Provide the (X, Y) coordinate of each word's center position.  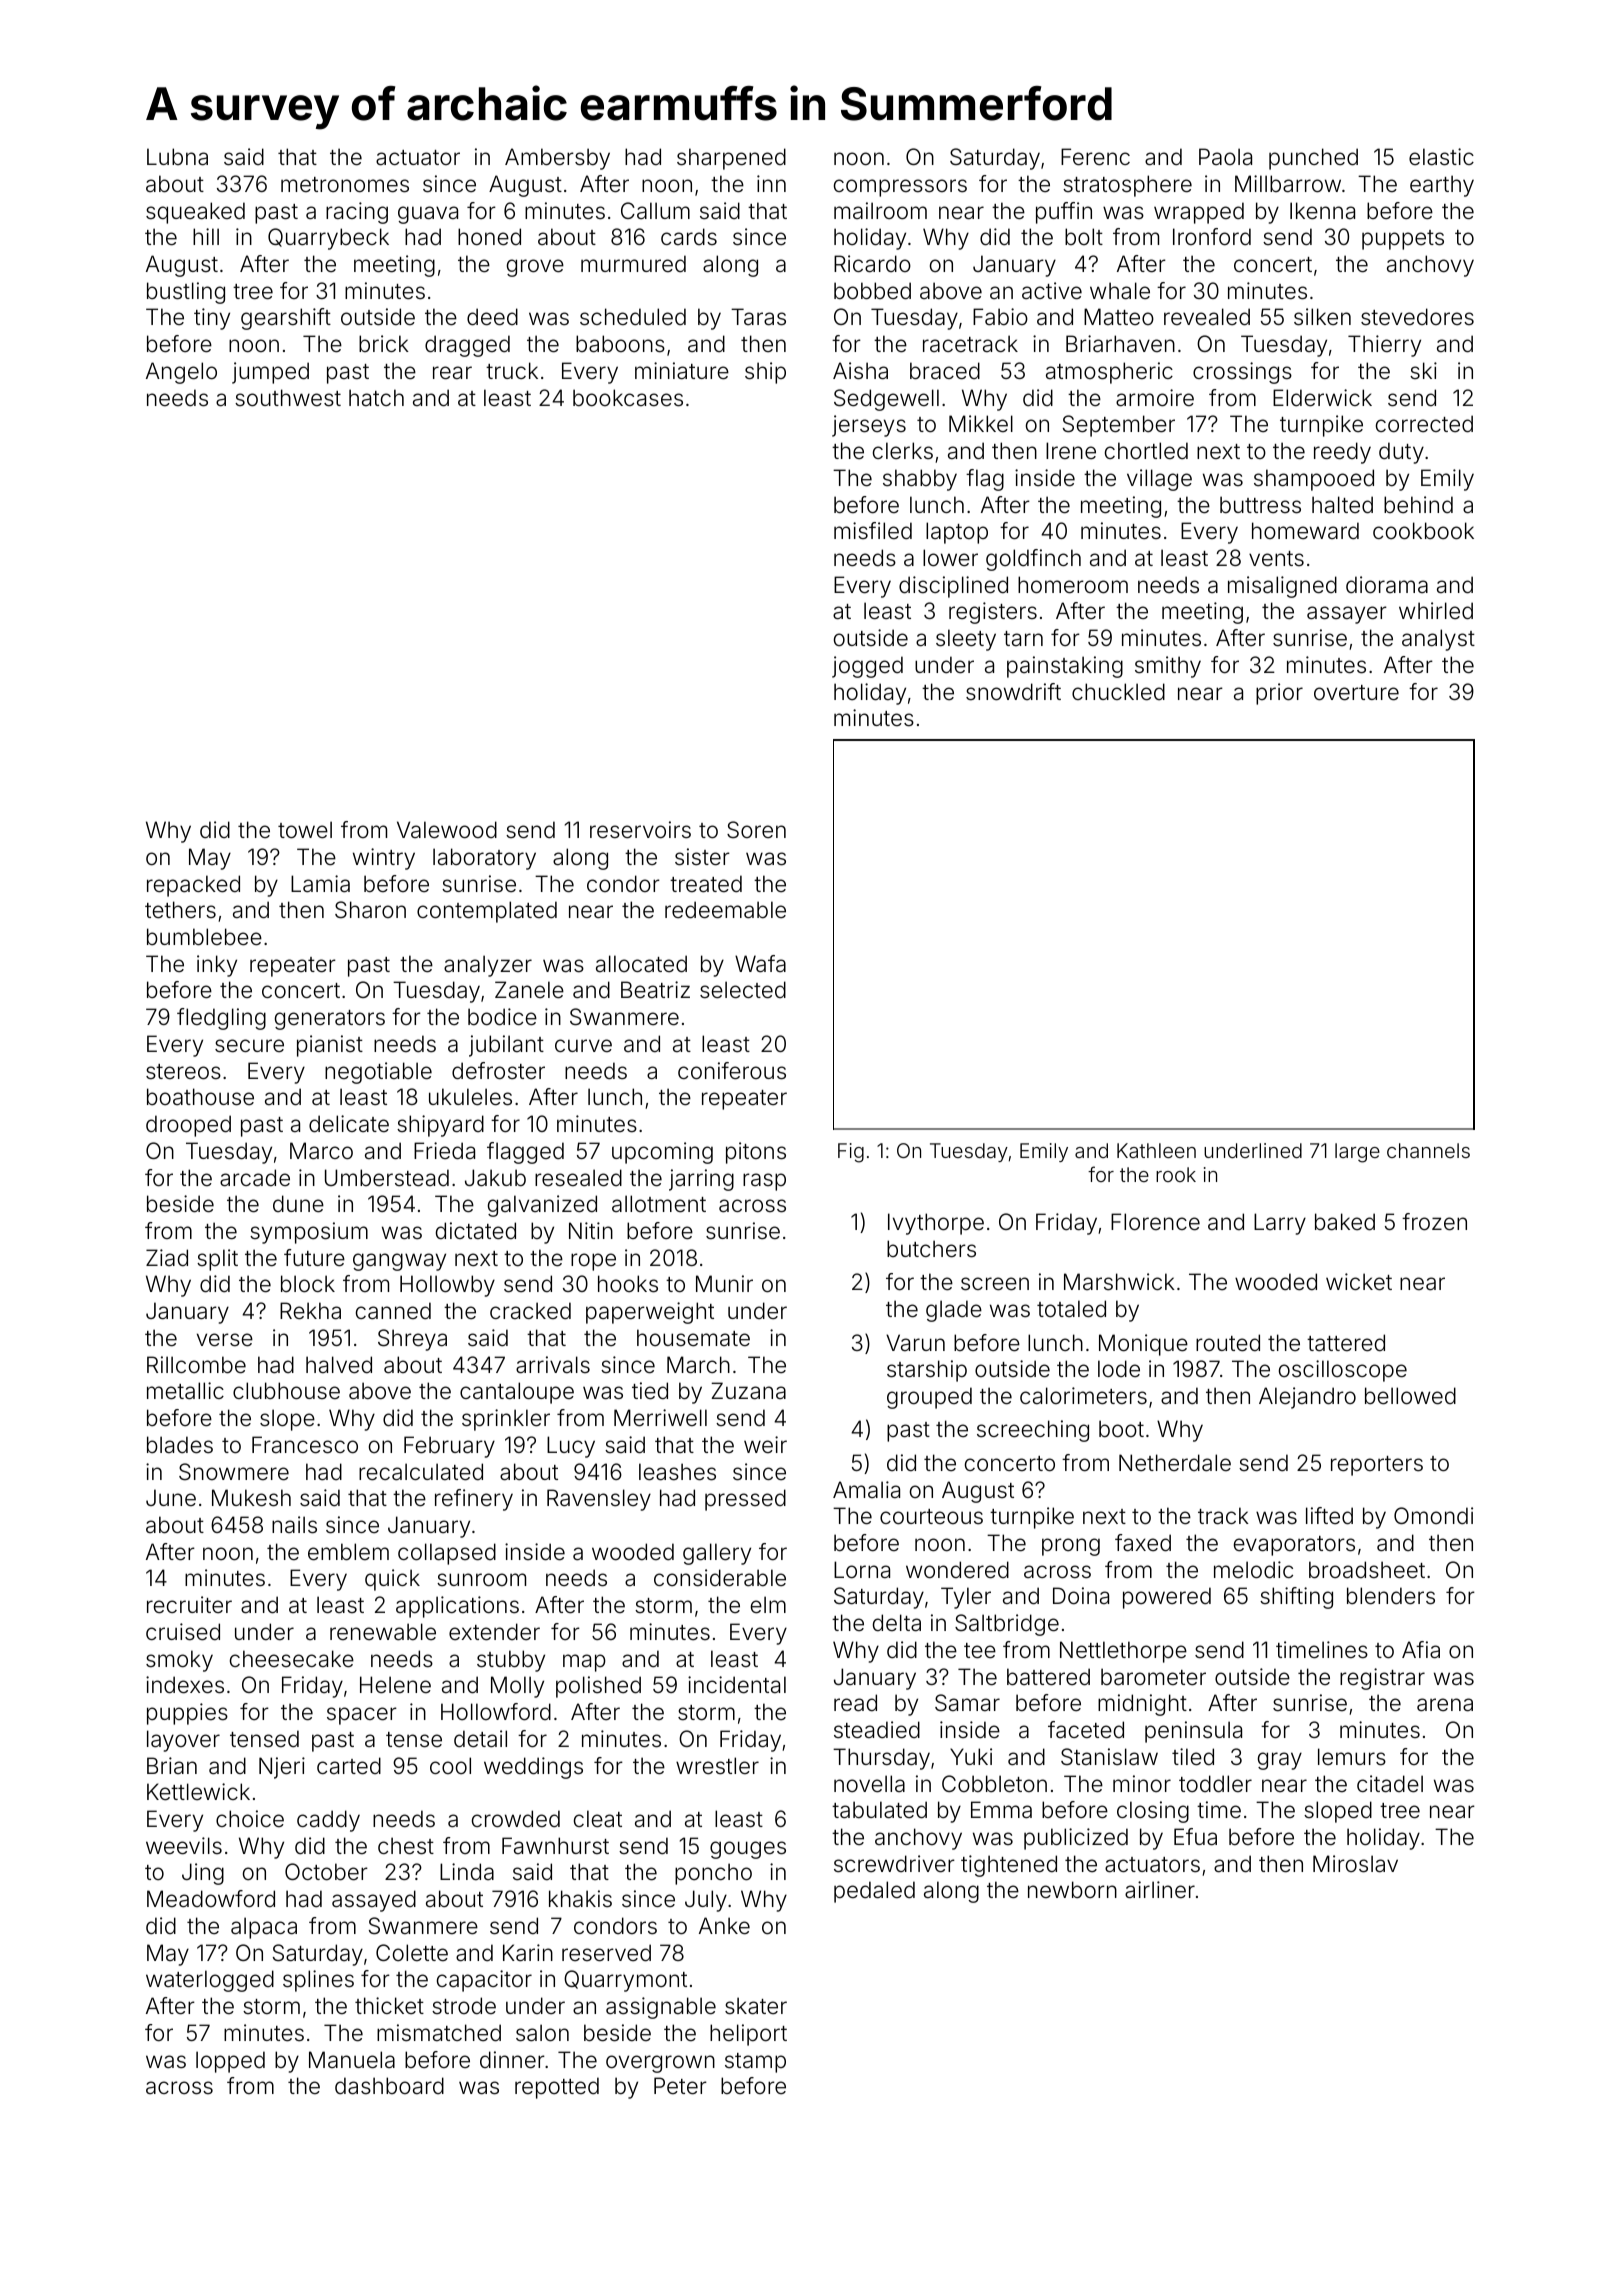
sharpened (731, 159)
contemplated (487, 912)
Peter (680, 2086)
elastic (1441, 157)
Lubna (177, 157)
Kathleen (1156, 1150)
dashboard (389, 2086)
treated (706, 884)
